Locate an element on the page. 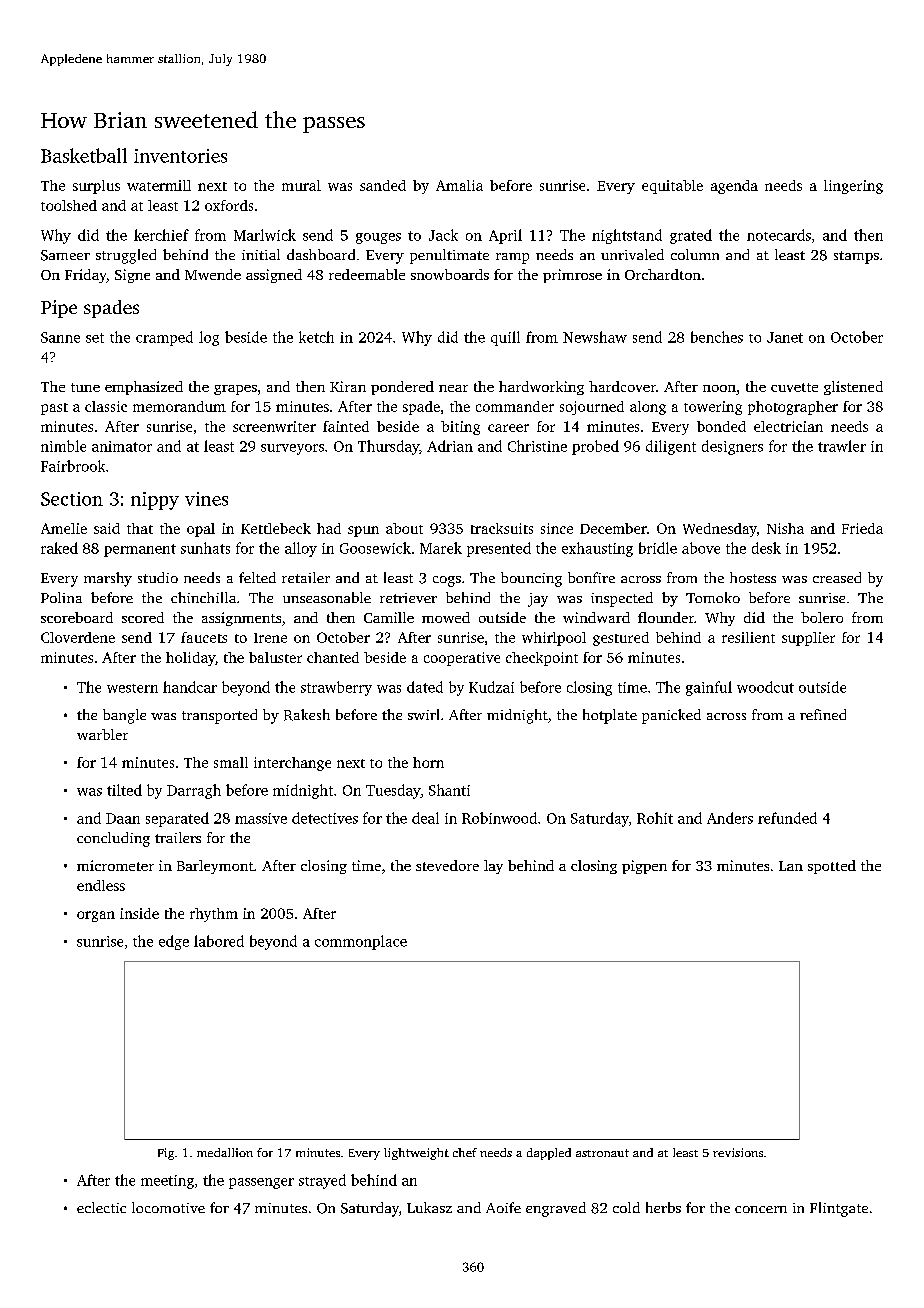 This image has height=1308, width=924. Rohit is located at coordinates (655, 818).
